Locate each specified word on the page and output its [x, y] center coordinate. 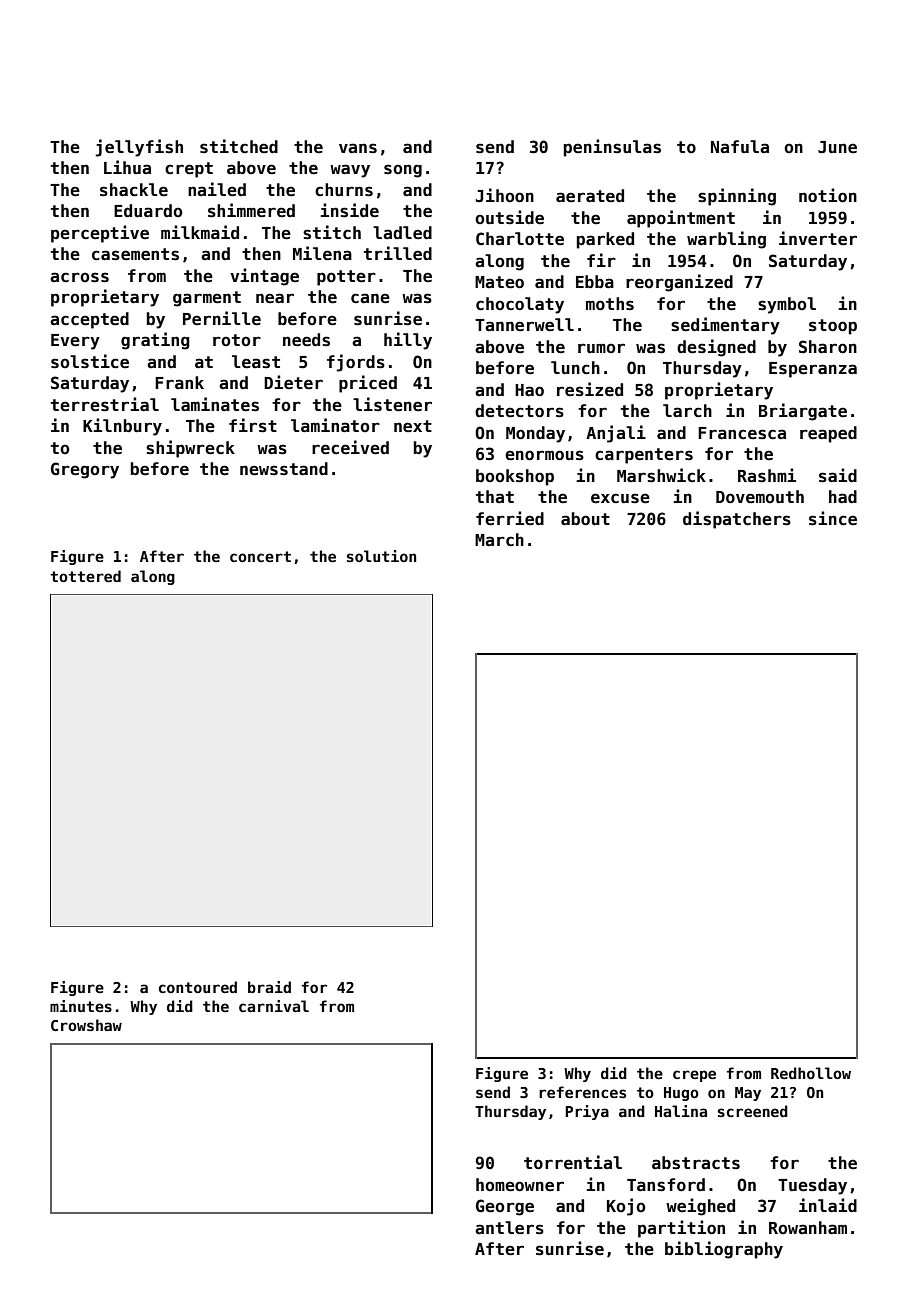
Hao [529, 390]
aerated [590, 196]
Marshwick [661, 475]
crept [189, 170]
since [833, 518]
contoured [198, 987]
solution [381, 556]
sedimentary [725, 326]
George [505, 1207]
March [499, 540]
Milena [322, 253]
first [253, 425]
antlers [509, 1228]
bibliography [724, 1250]
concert [260, 556]
